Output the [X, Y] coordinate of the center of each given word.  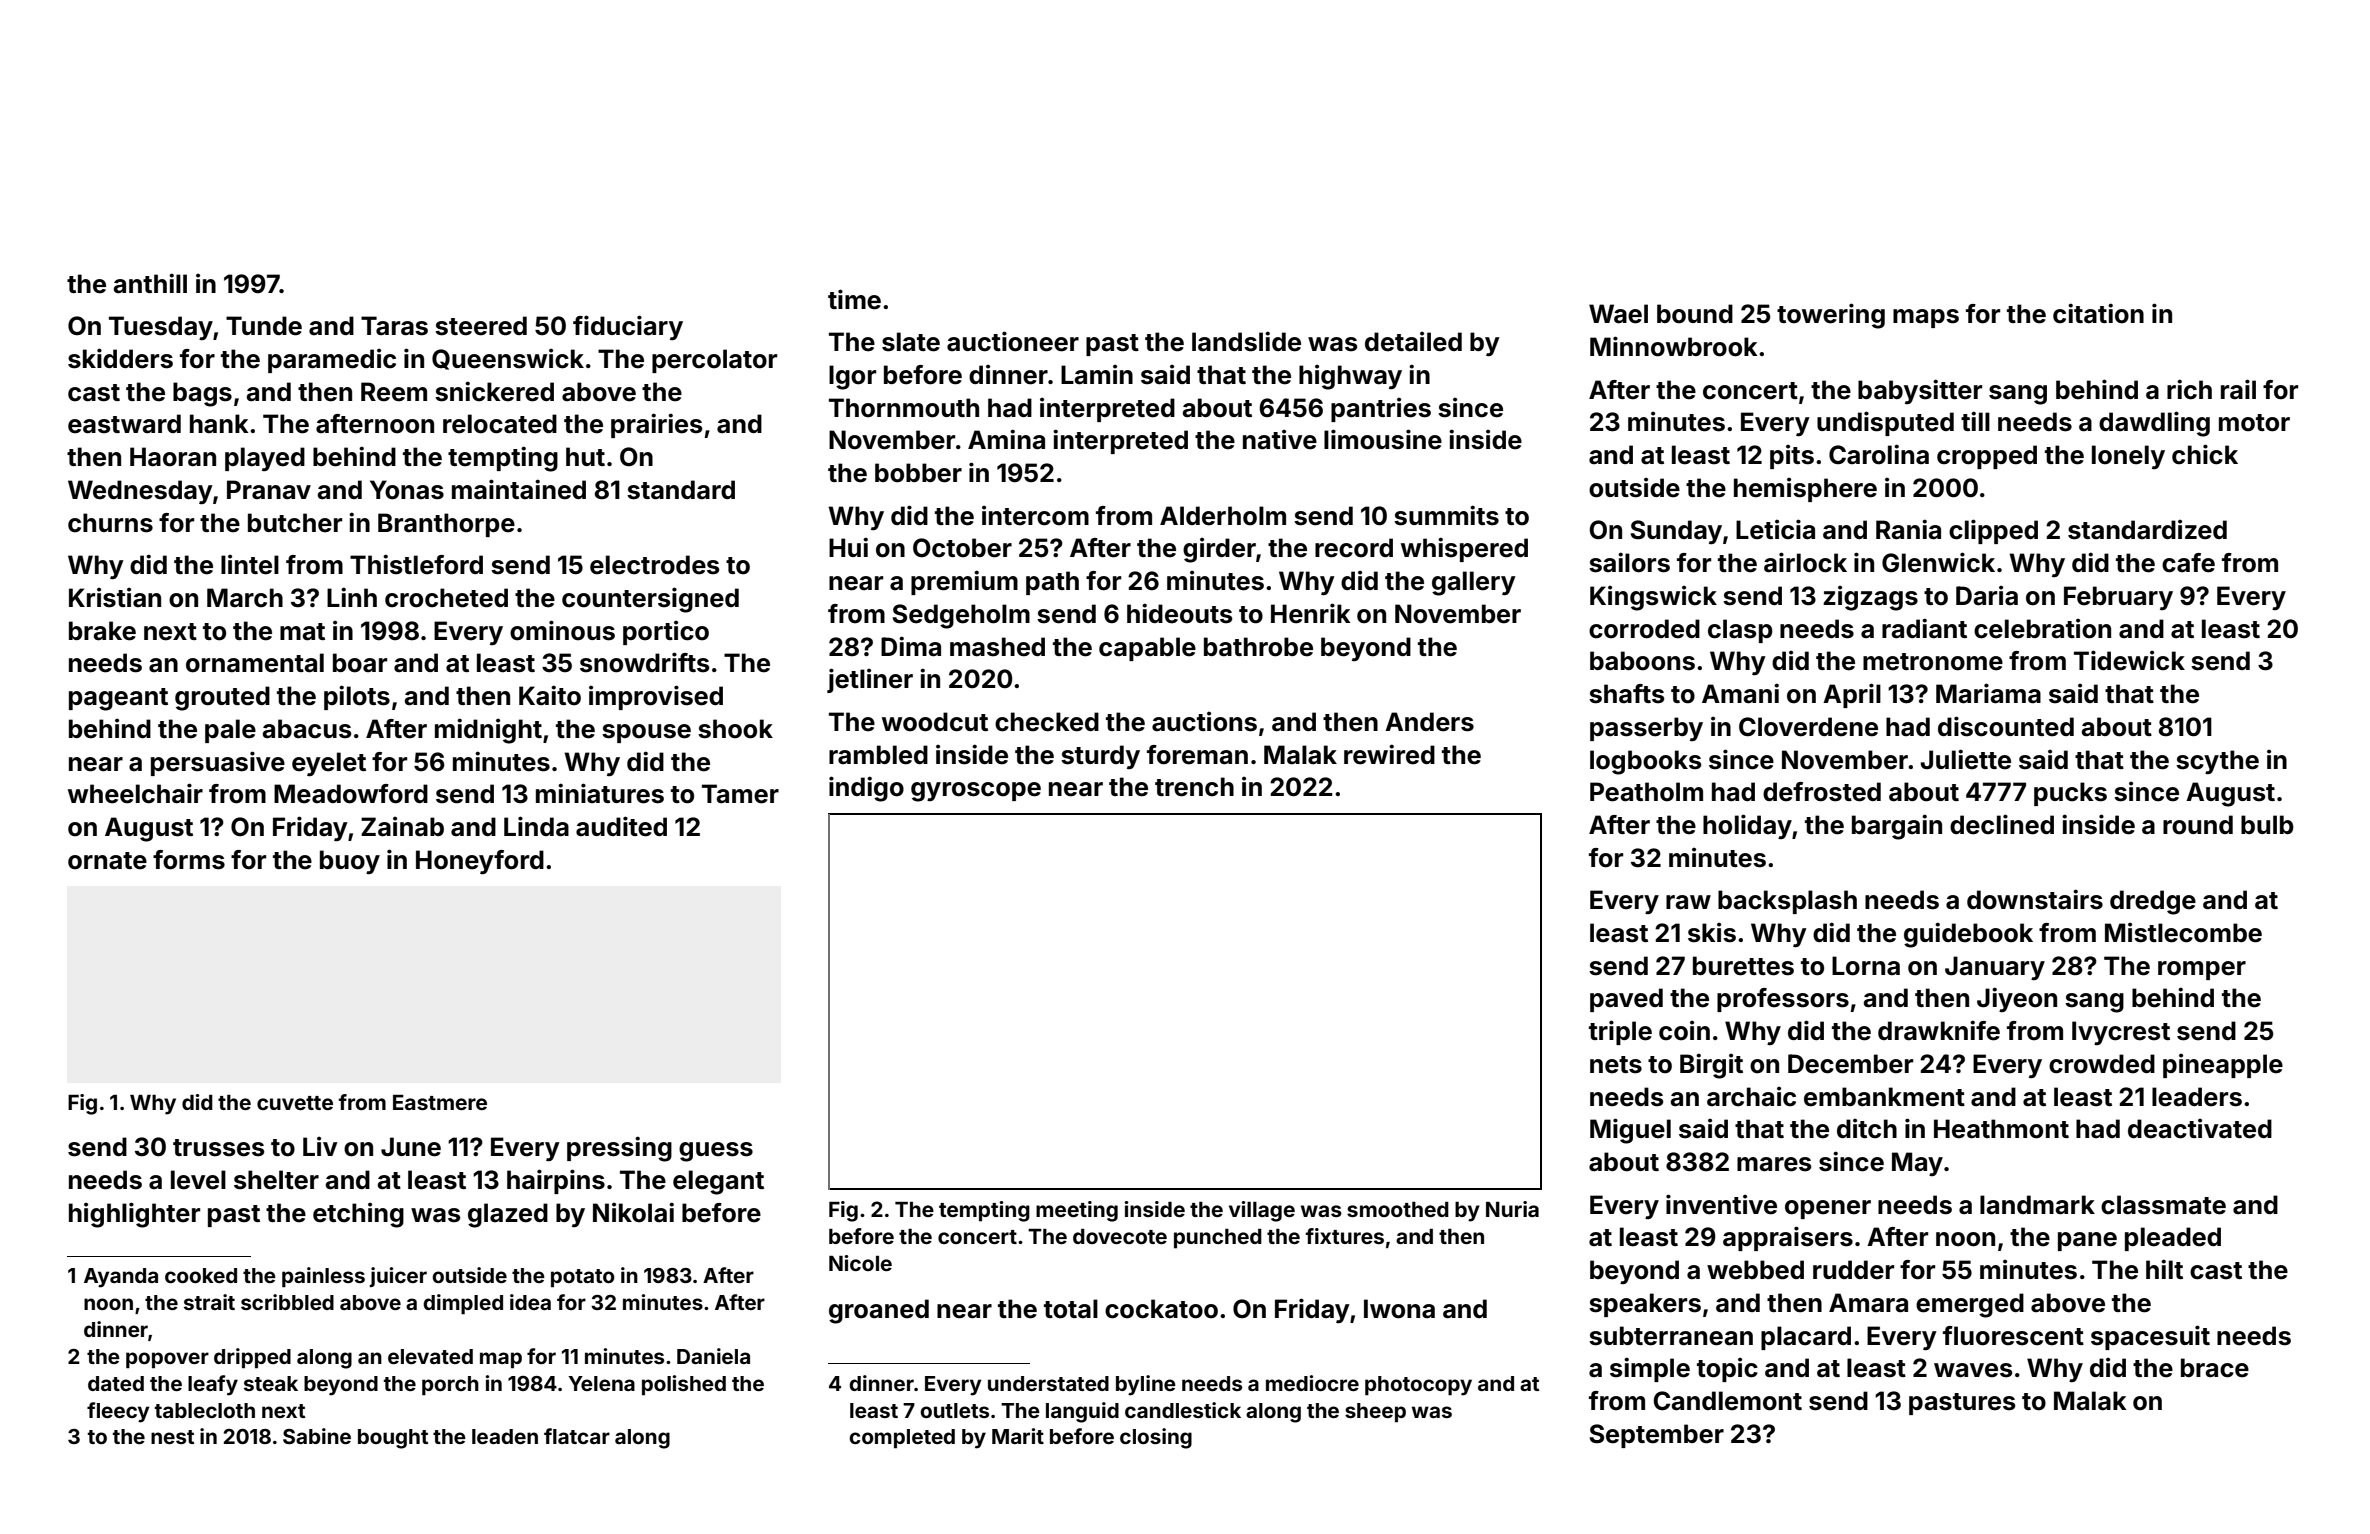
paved [1626, 1000]
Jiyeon [2017, 999]
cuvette [295, 1103]
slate [911, 342]
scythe [2217, 762]
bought [393, 1439]
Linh [352, 597]
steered [481, 326]
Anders [1429, 722]
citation [2098, 313]
